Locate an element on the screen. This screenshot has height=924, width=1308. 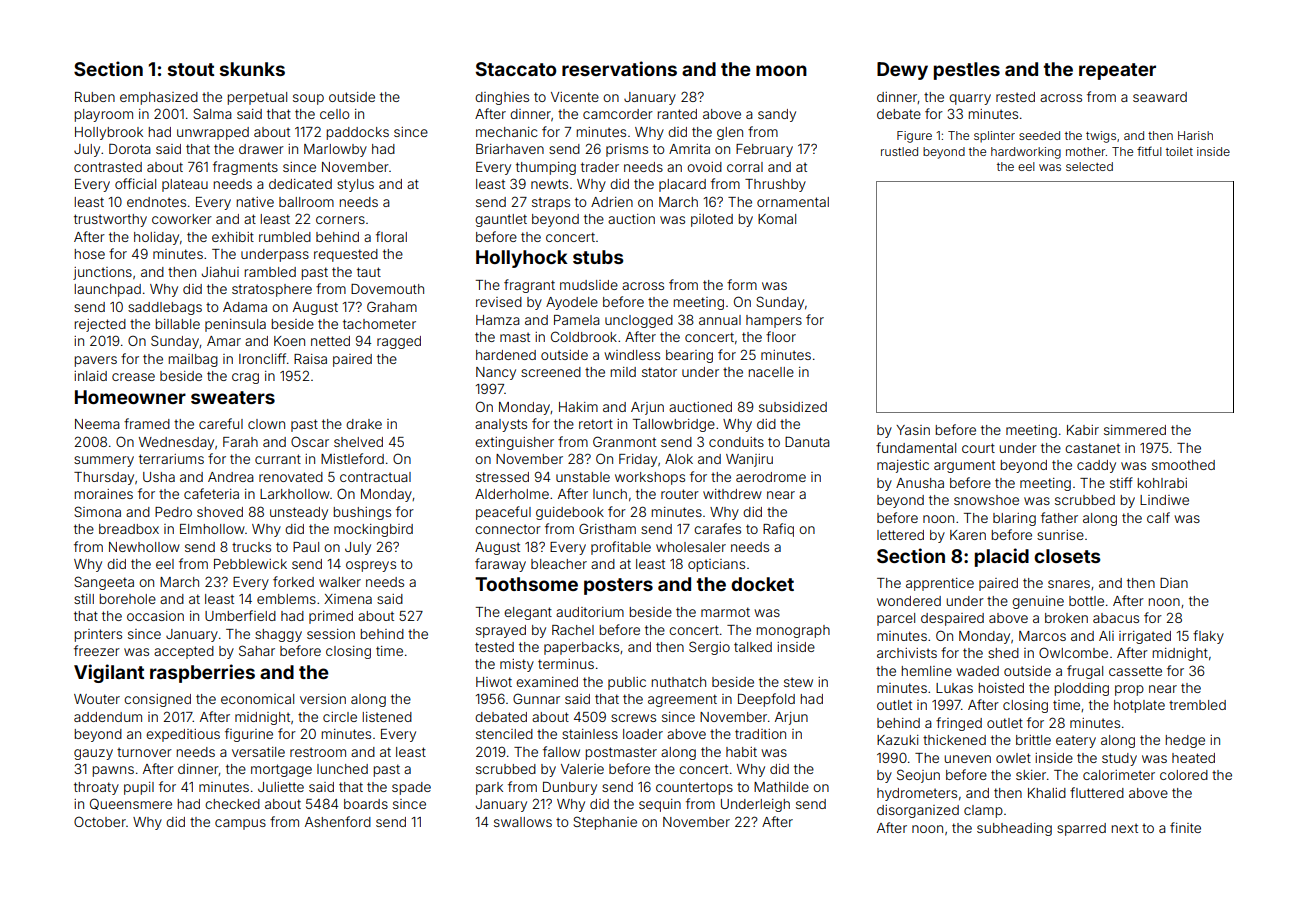
tachometer is located at coordinates (379, 324).
